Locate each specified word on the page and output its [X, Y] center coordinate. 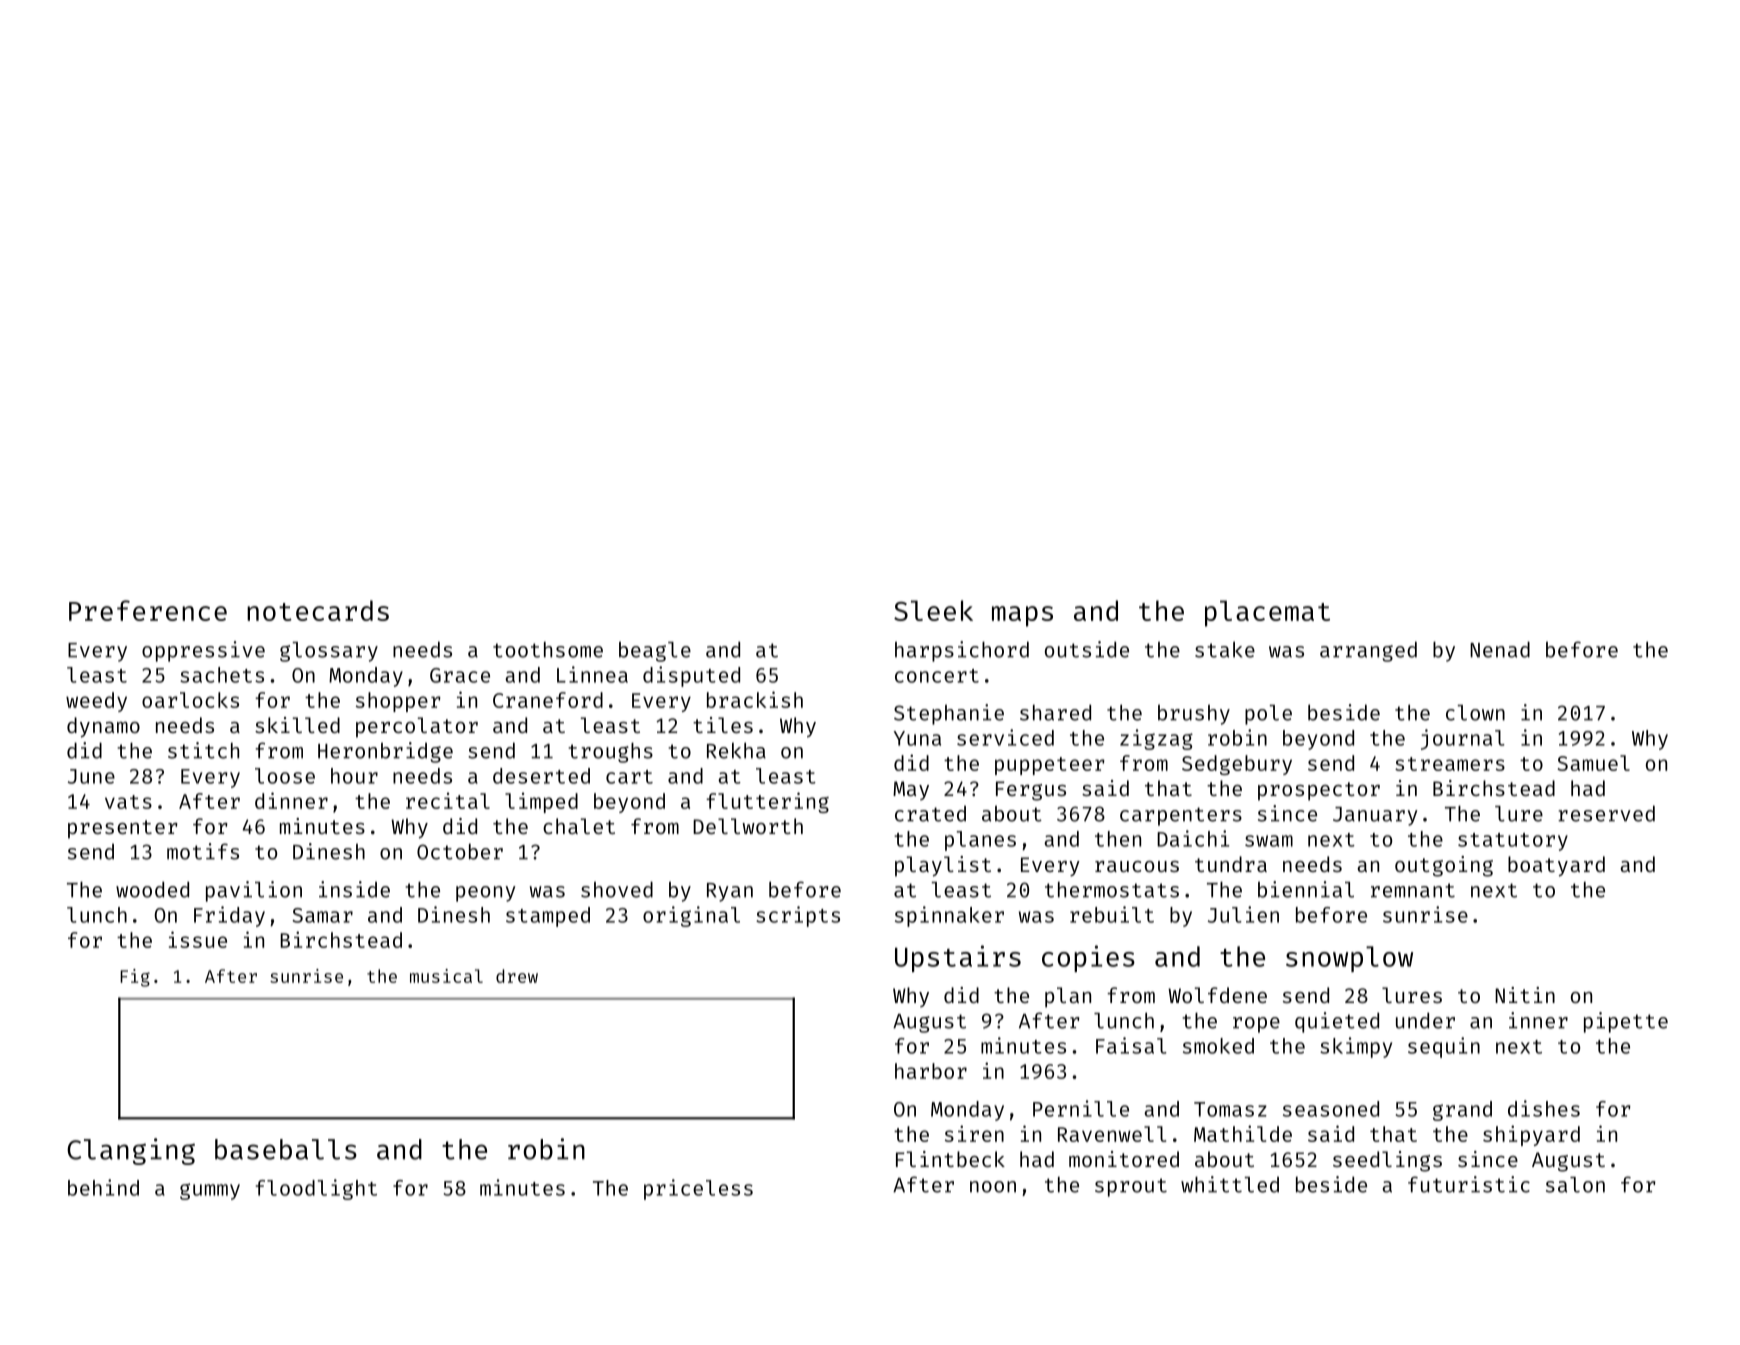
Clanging [131, 1151]
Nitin [1525, 995]
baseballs [286, 1149]
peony [486, 894]
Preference [148, 610]
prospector [1319, 791]
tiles [723, 725]
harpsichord [962, 651]
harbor [931, 1071]
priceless [698, 1189]
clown [1475, 713]
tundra [1231, 864]
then [1118, 839]
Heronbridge [385, 752]
